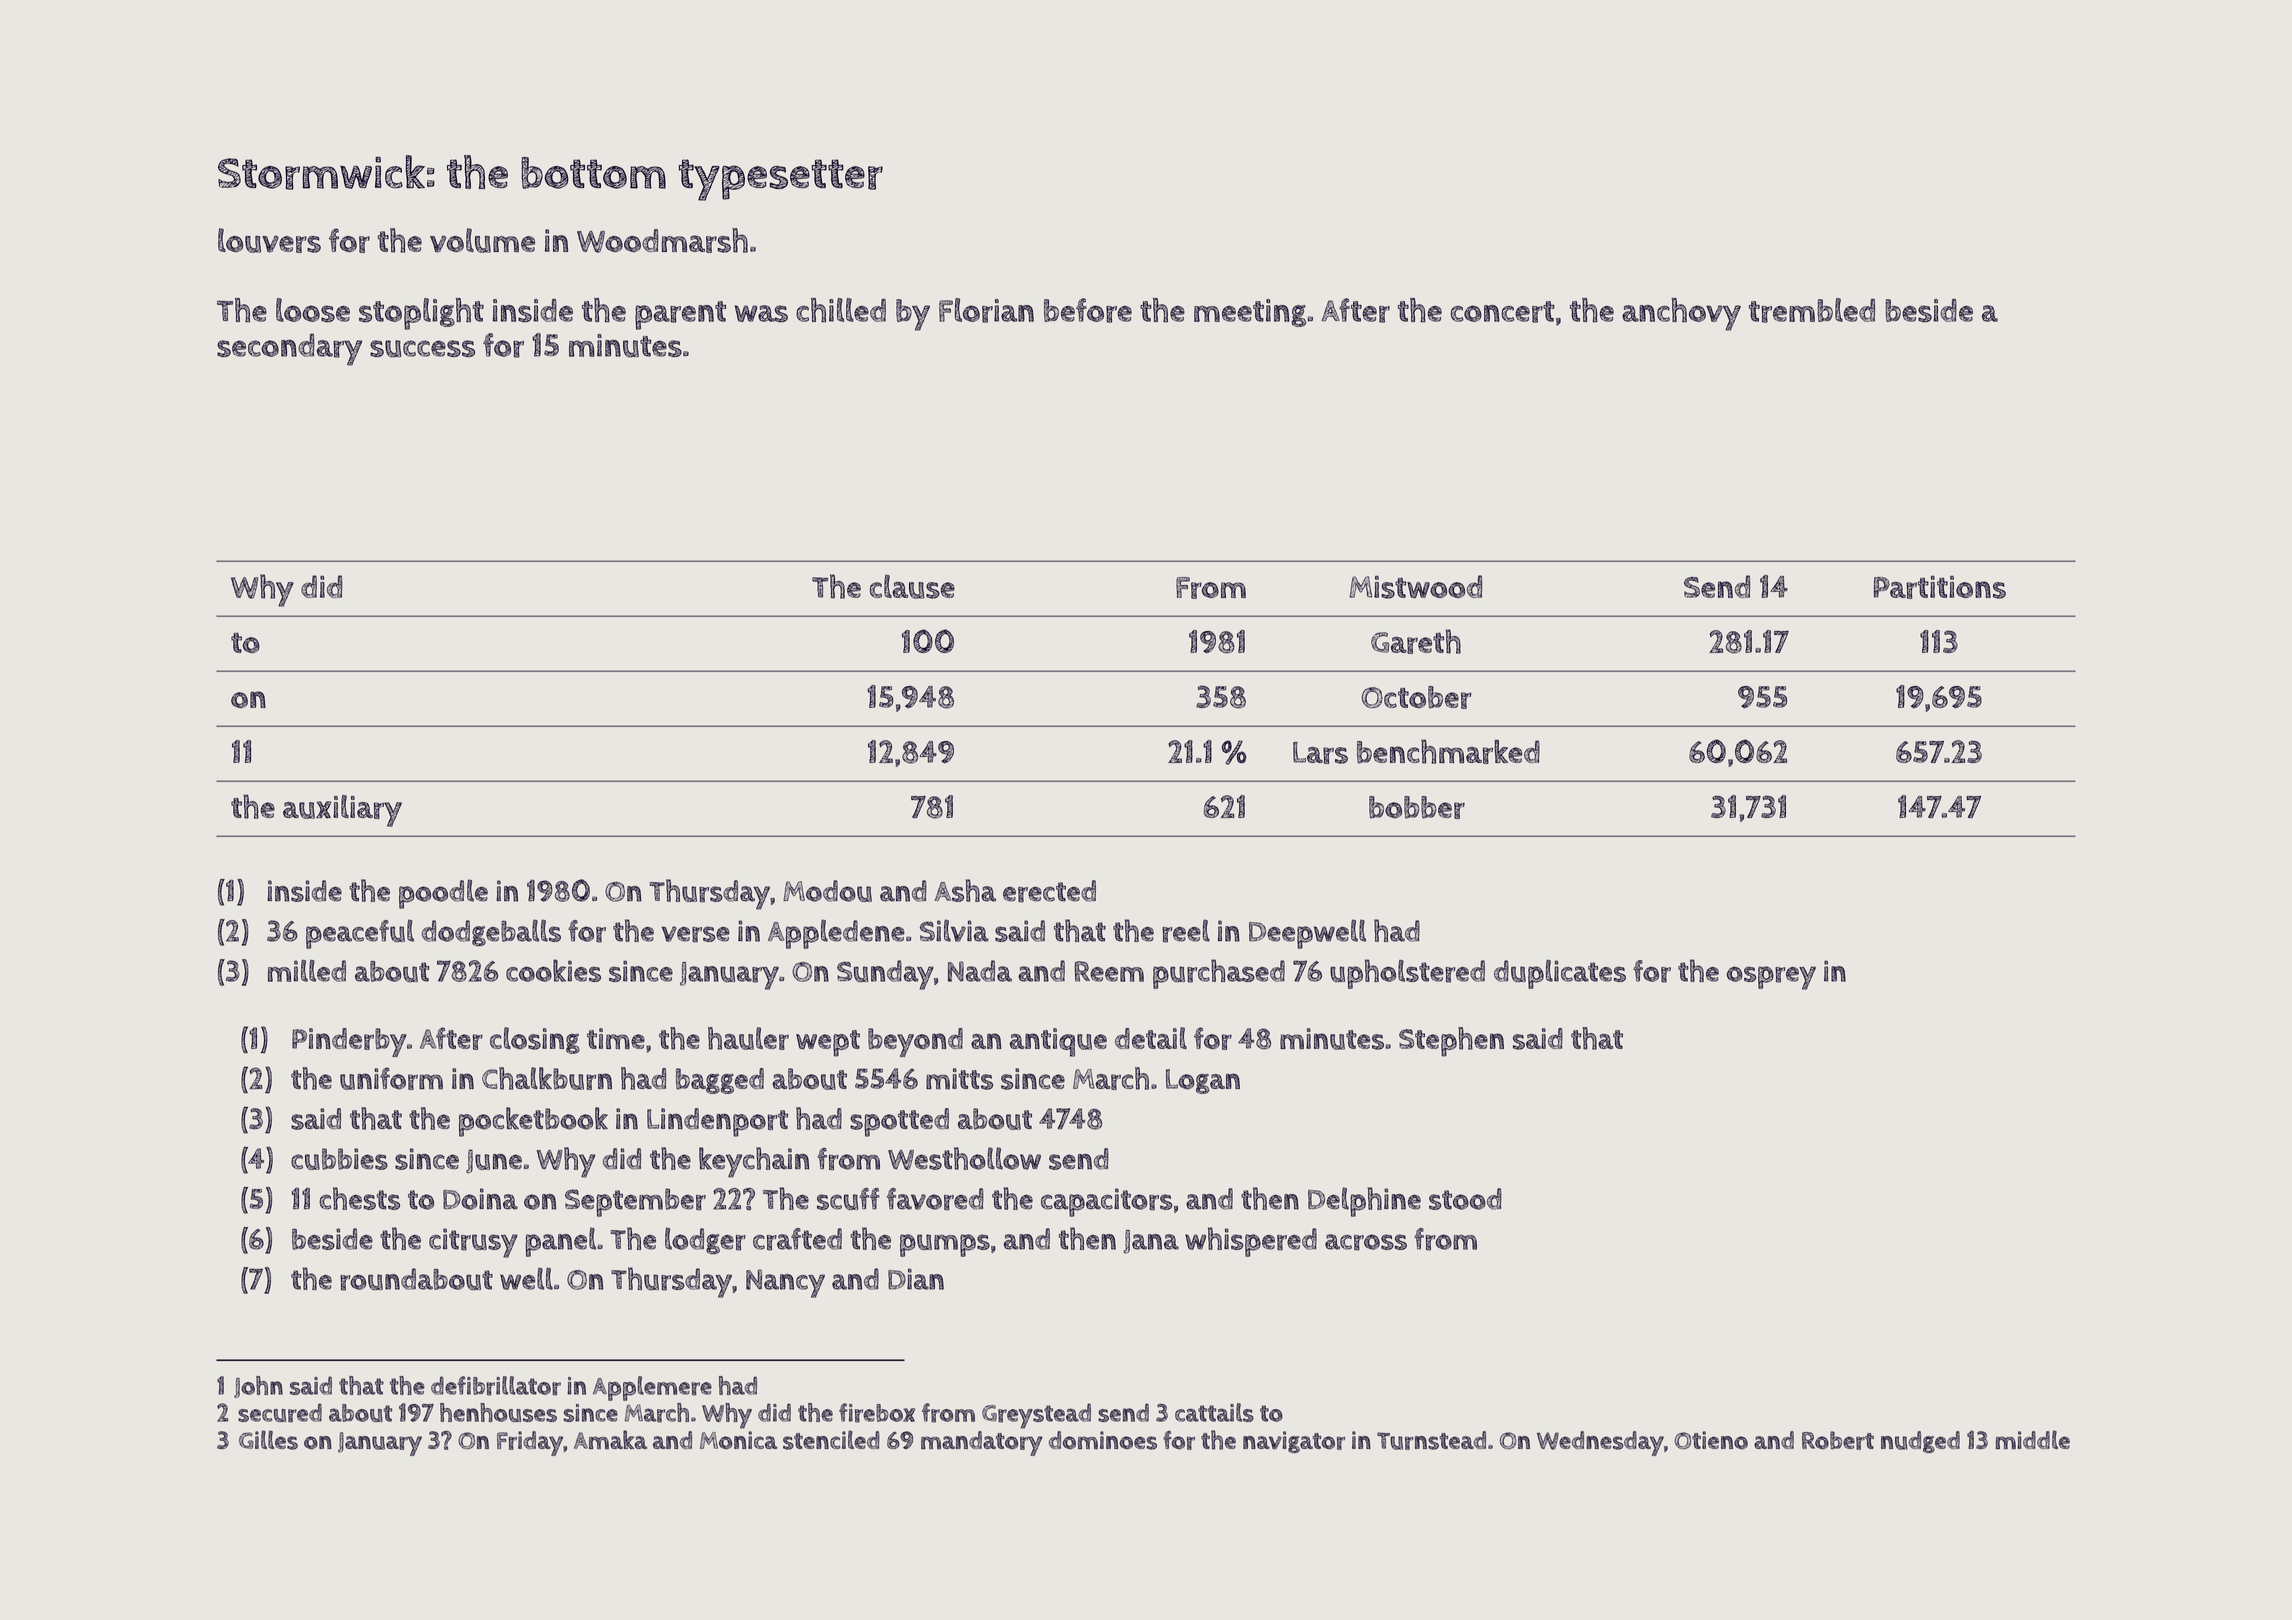 The image size is (2292, 1620). Describe the element at coordinates (986, 310) in the screenshot. I see `Florian` at that location.
